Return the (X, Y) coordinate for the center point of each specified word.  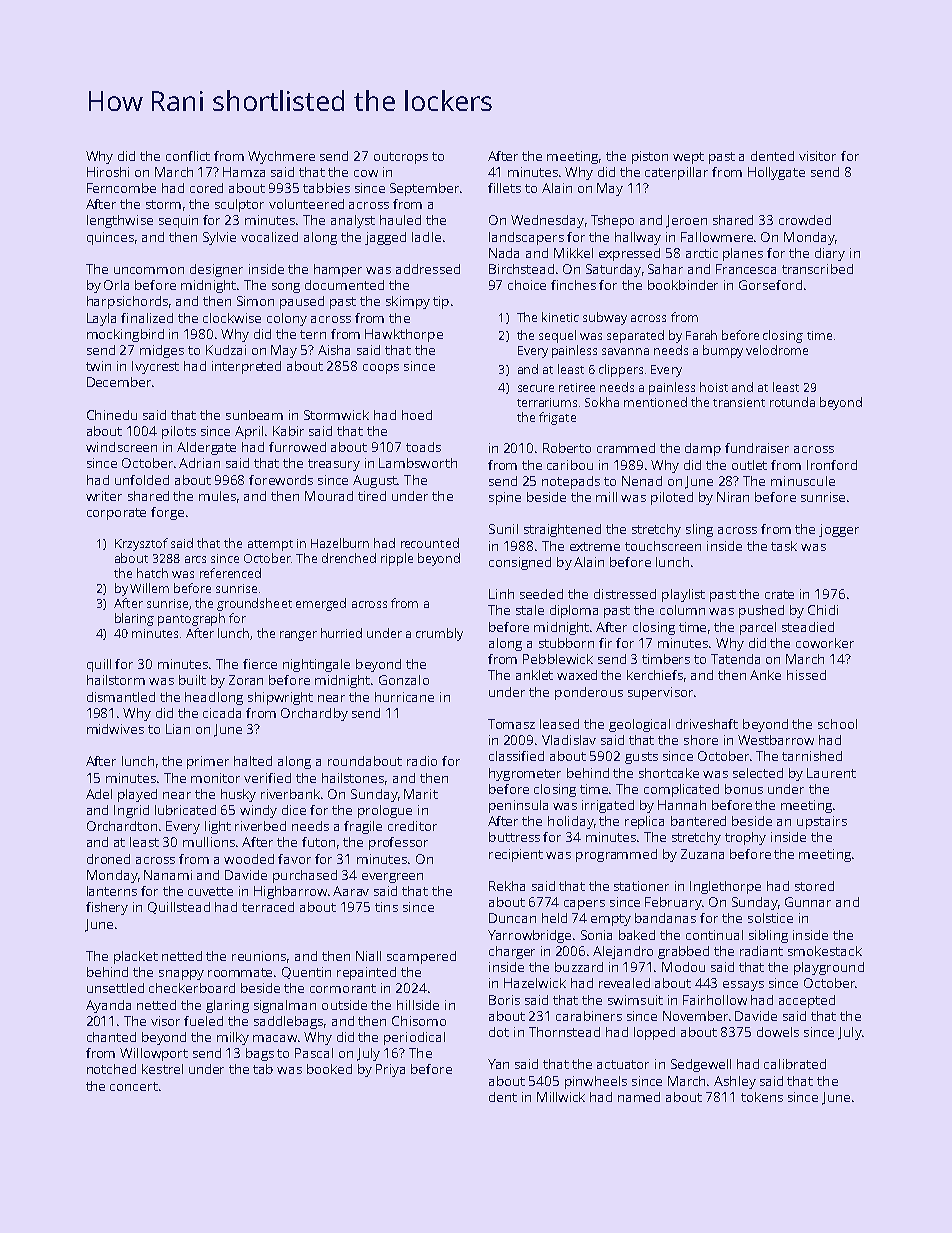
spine (505, 498)
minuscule (803, 481)
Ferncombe (121, 188)
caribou (570, 465)
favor (294, 859)
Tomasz (511, 724)
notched (111, 1069)
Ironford (832, 465)
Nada (504, 253)
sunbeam (254, 415)
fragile (363, 827)
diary (830, 254)
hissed (806, 675)
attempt (270, 545)
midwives (115, 729)
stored (814, 886)
